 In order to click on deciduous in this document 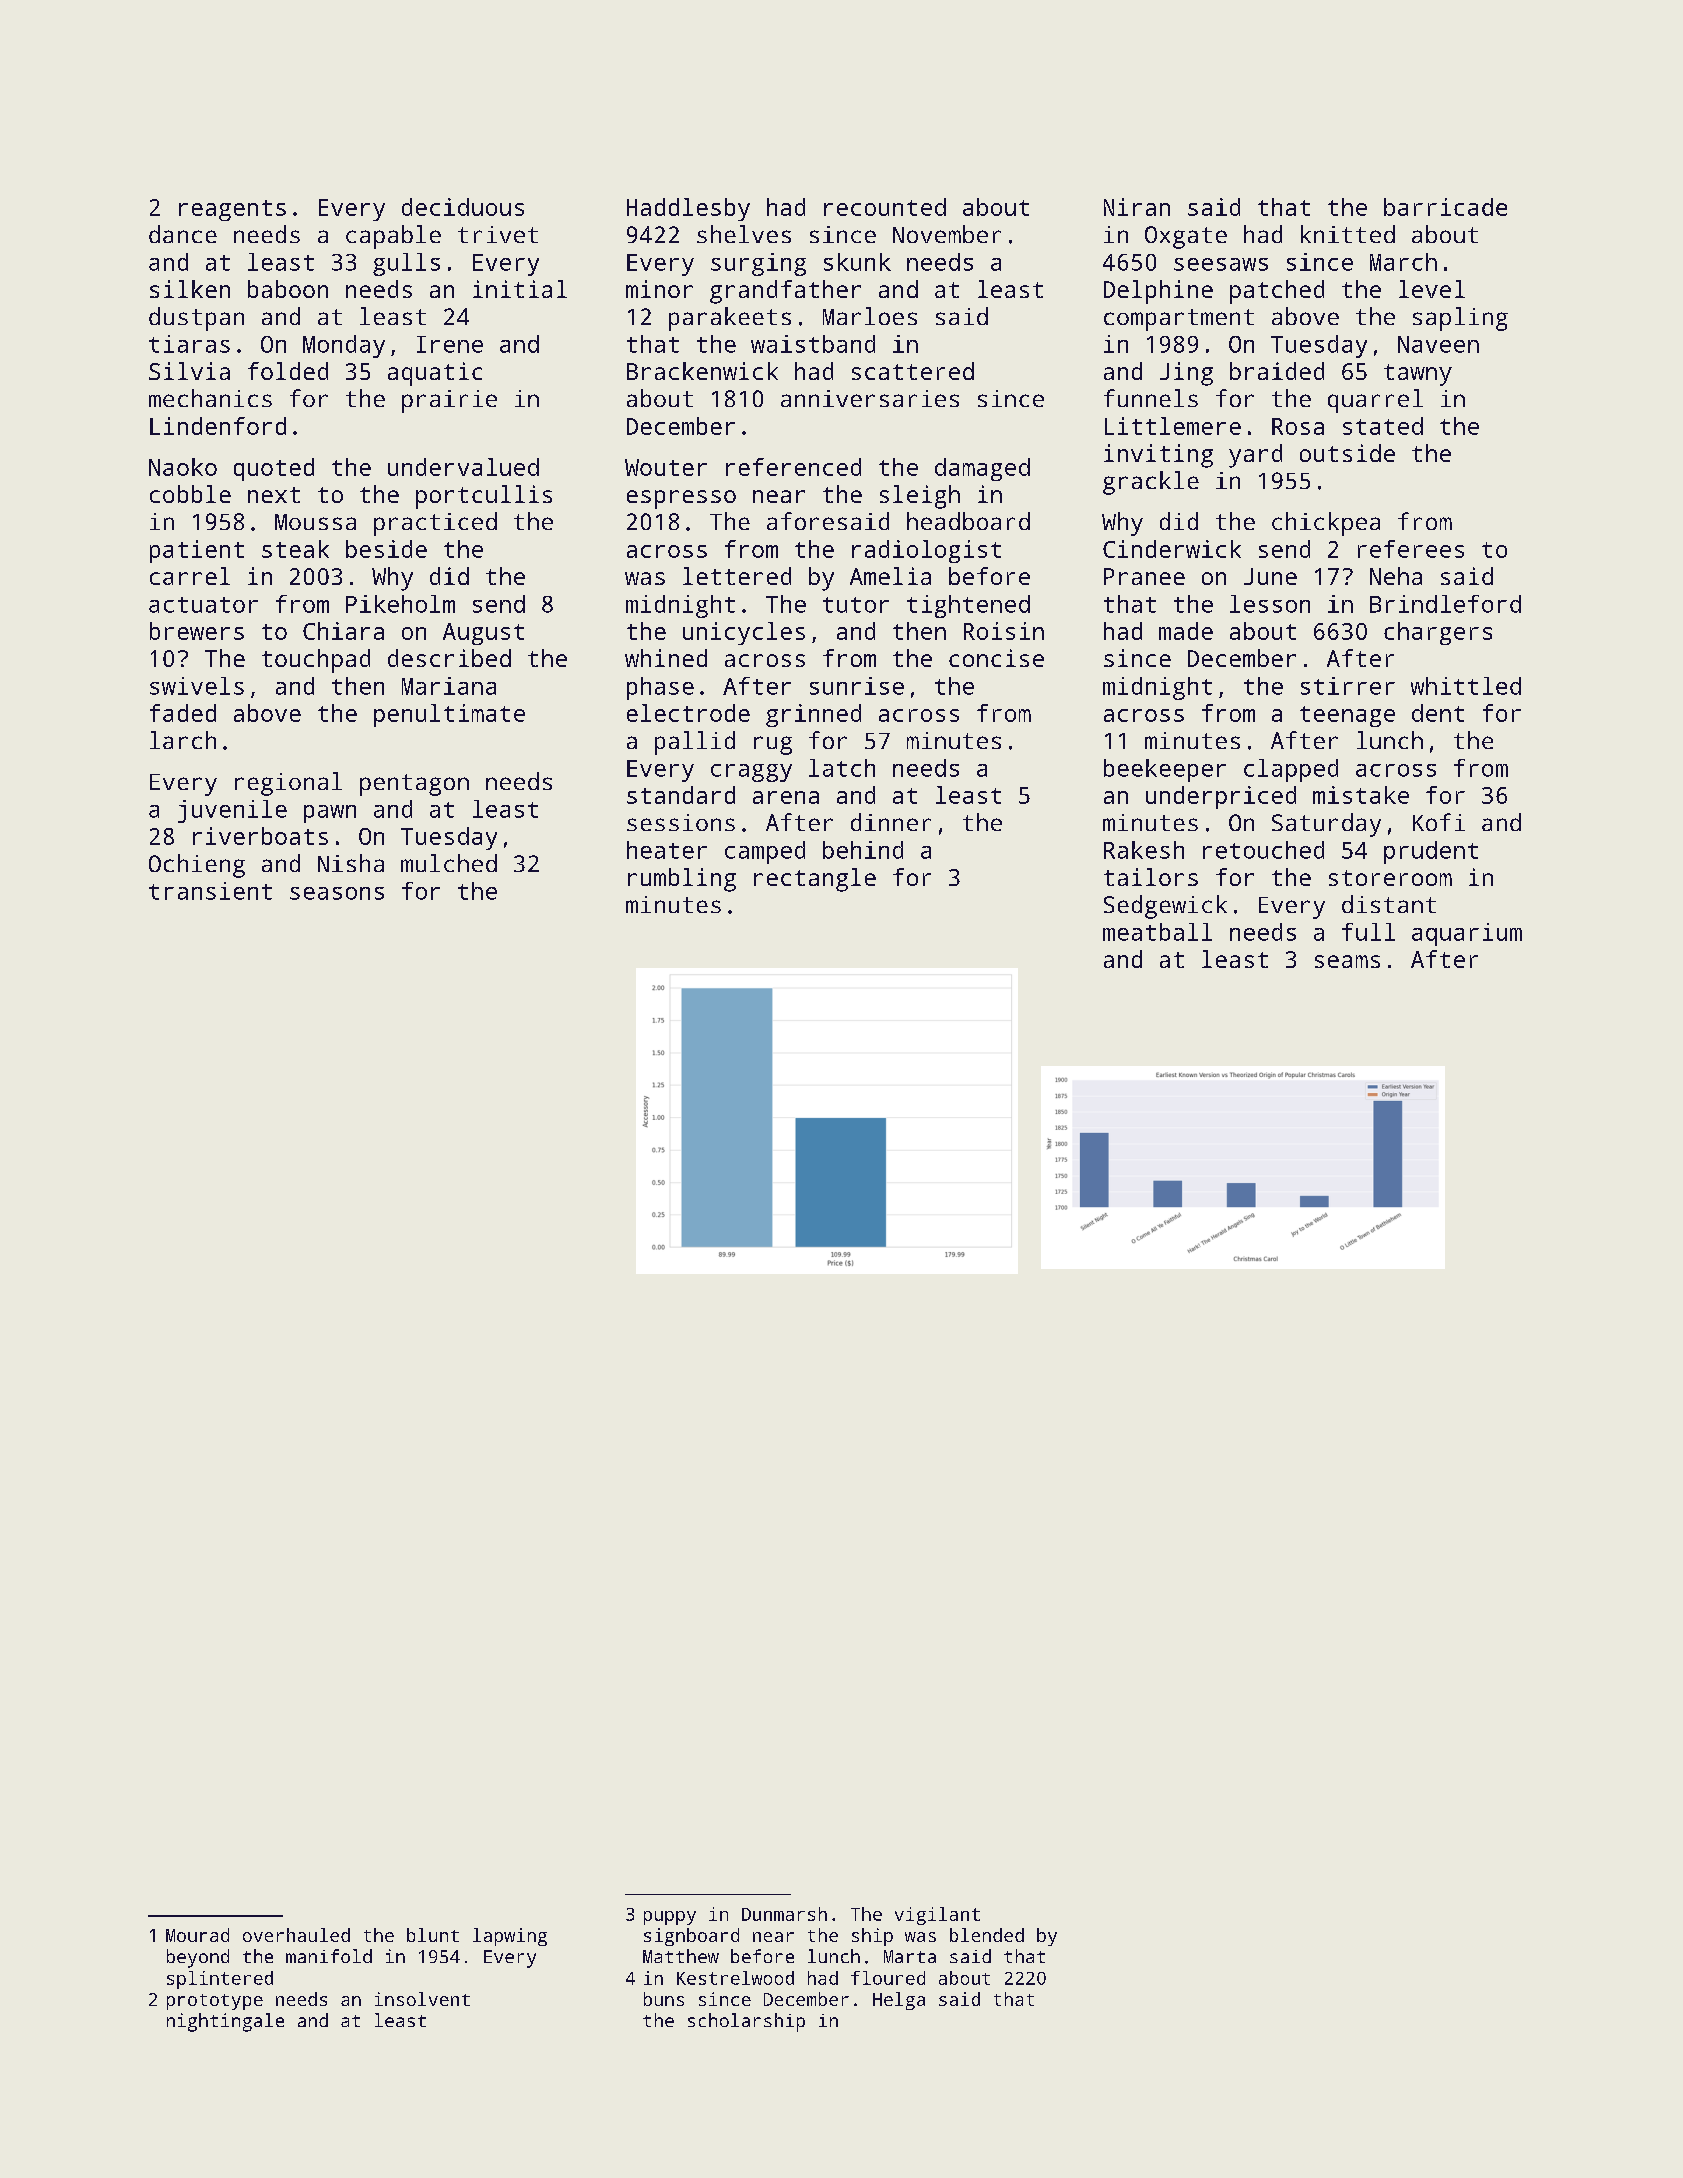, I will do `click(463, 207)`.
